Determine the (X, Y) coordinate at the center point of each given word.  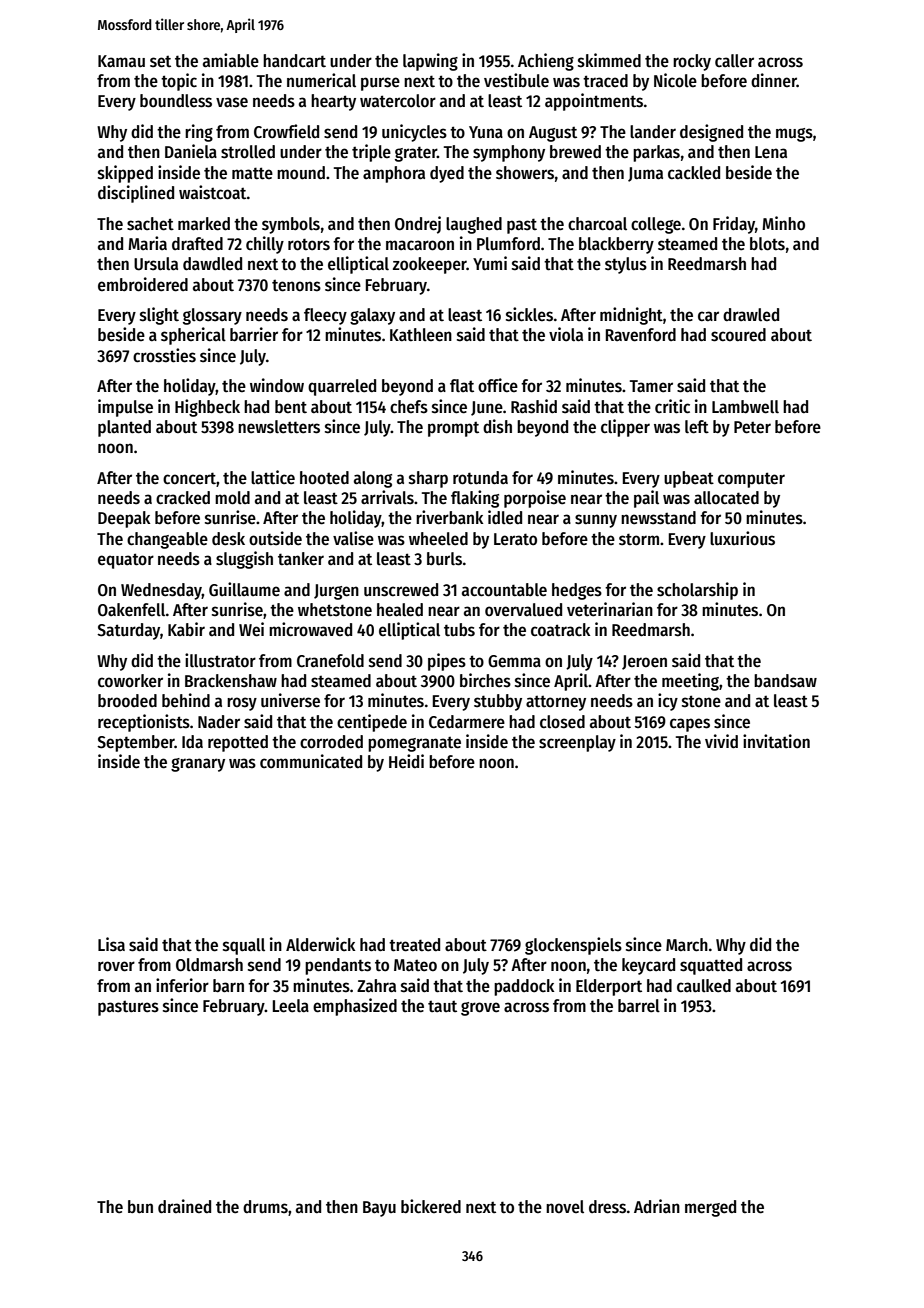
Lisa (111, 944)
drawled (751, 314)
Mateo (415, 965)
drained (184, 1206)
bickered (431, 1206)
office (498, 385)
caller (734, 61)
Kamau (121, 61)
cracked (183, 498)
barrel (639, 1006)
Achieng (546, 62)
